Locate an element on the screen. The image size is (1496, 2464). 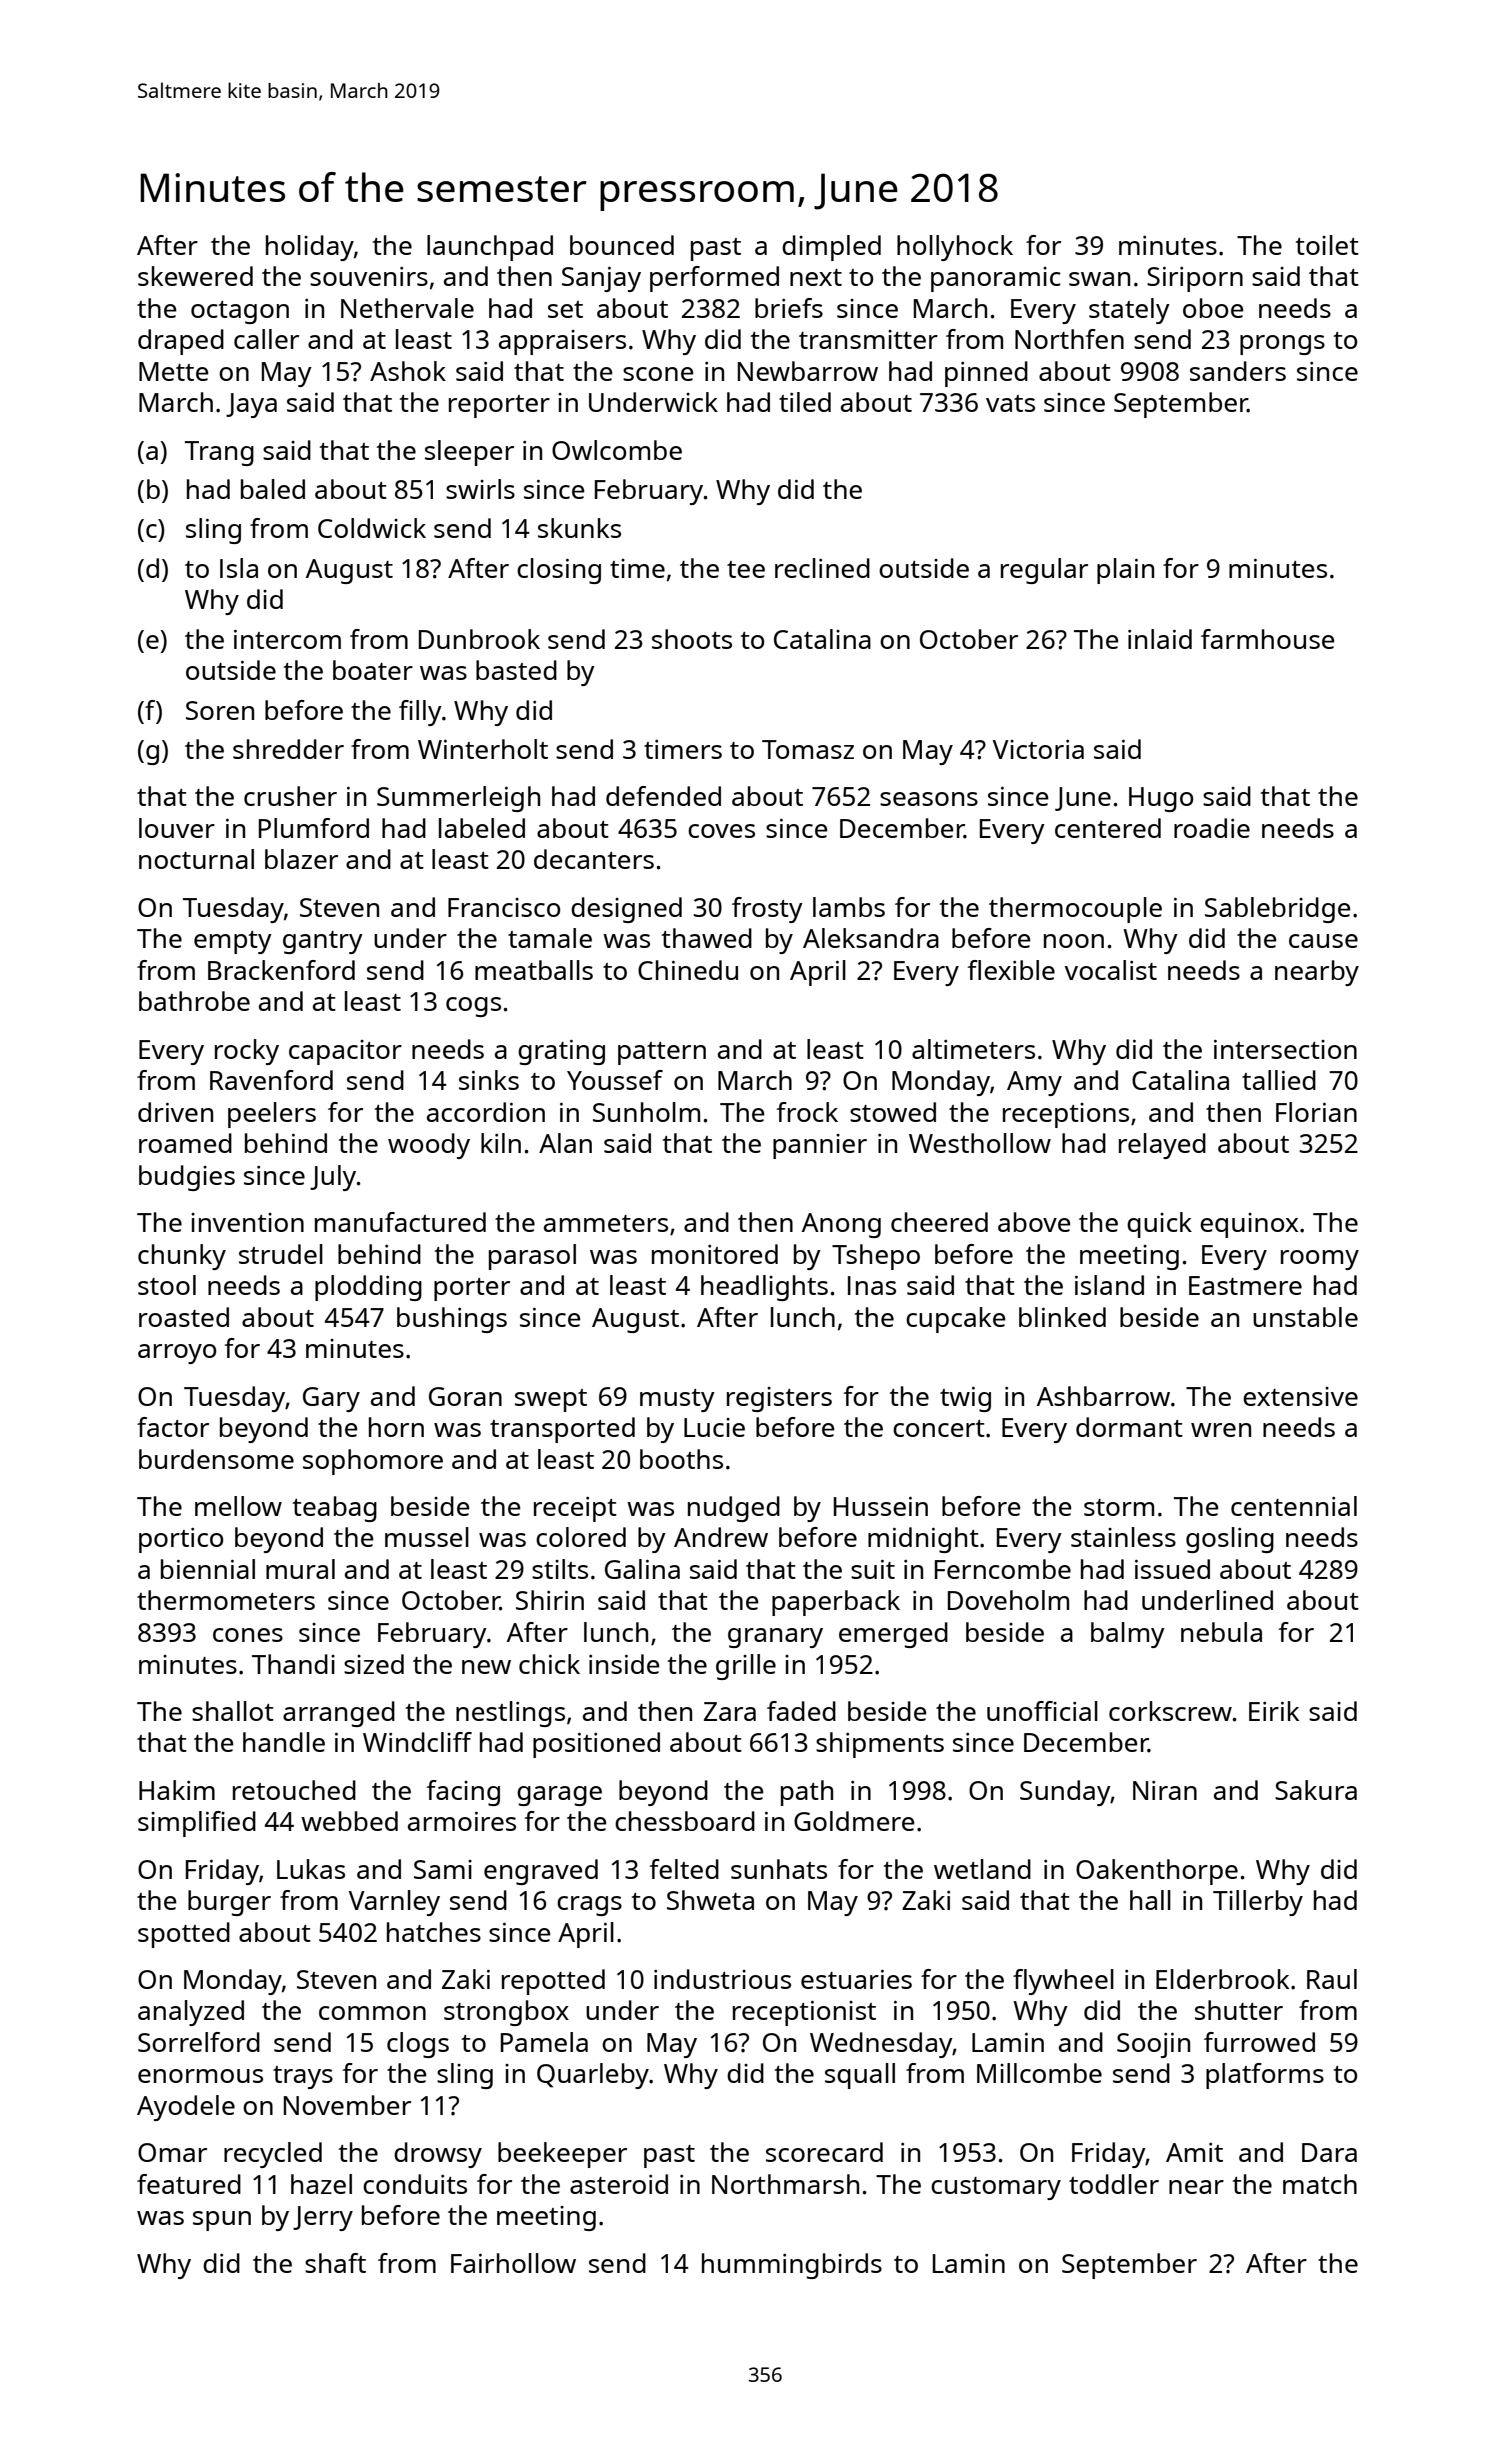
peelers is located at coordinates (272, 1115).
